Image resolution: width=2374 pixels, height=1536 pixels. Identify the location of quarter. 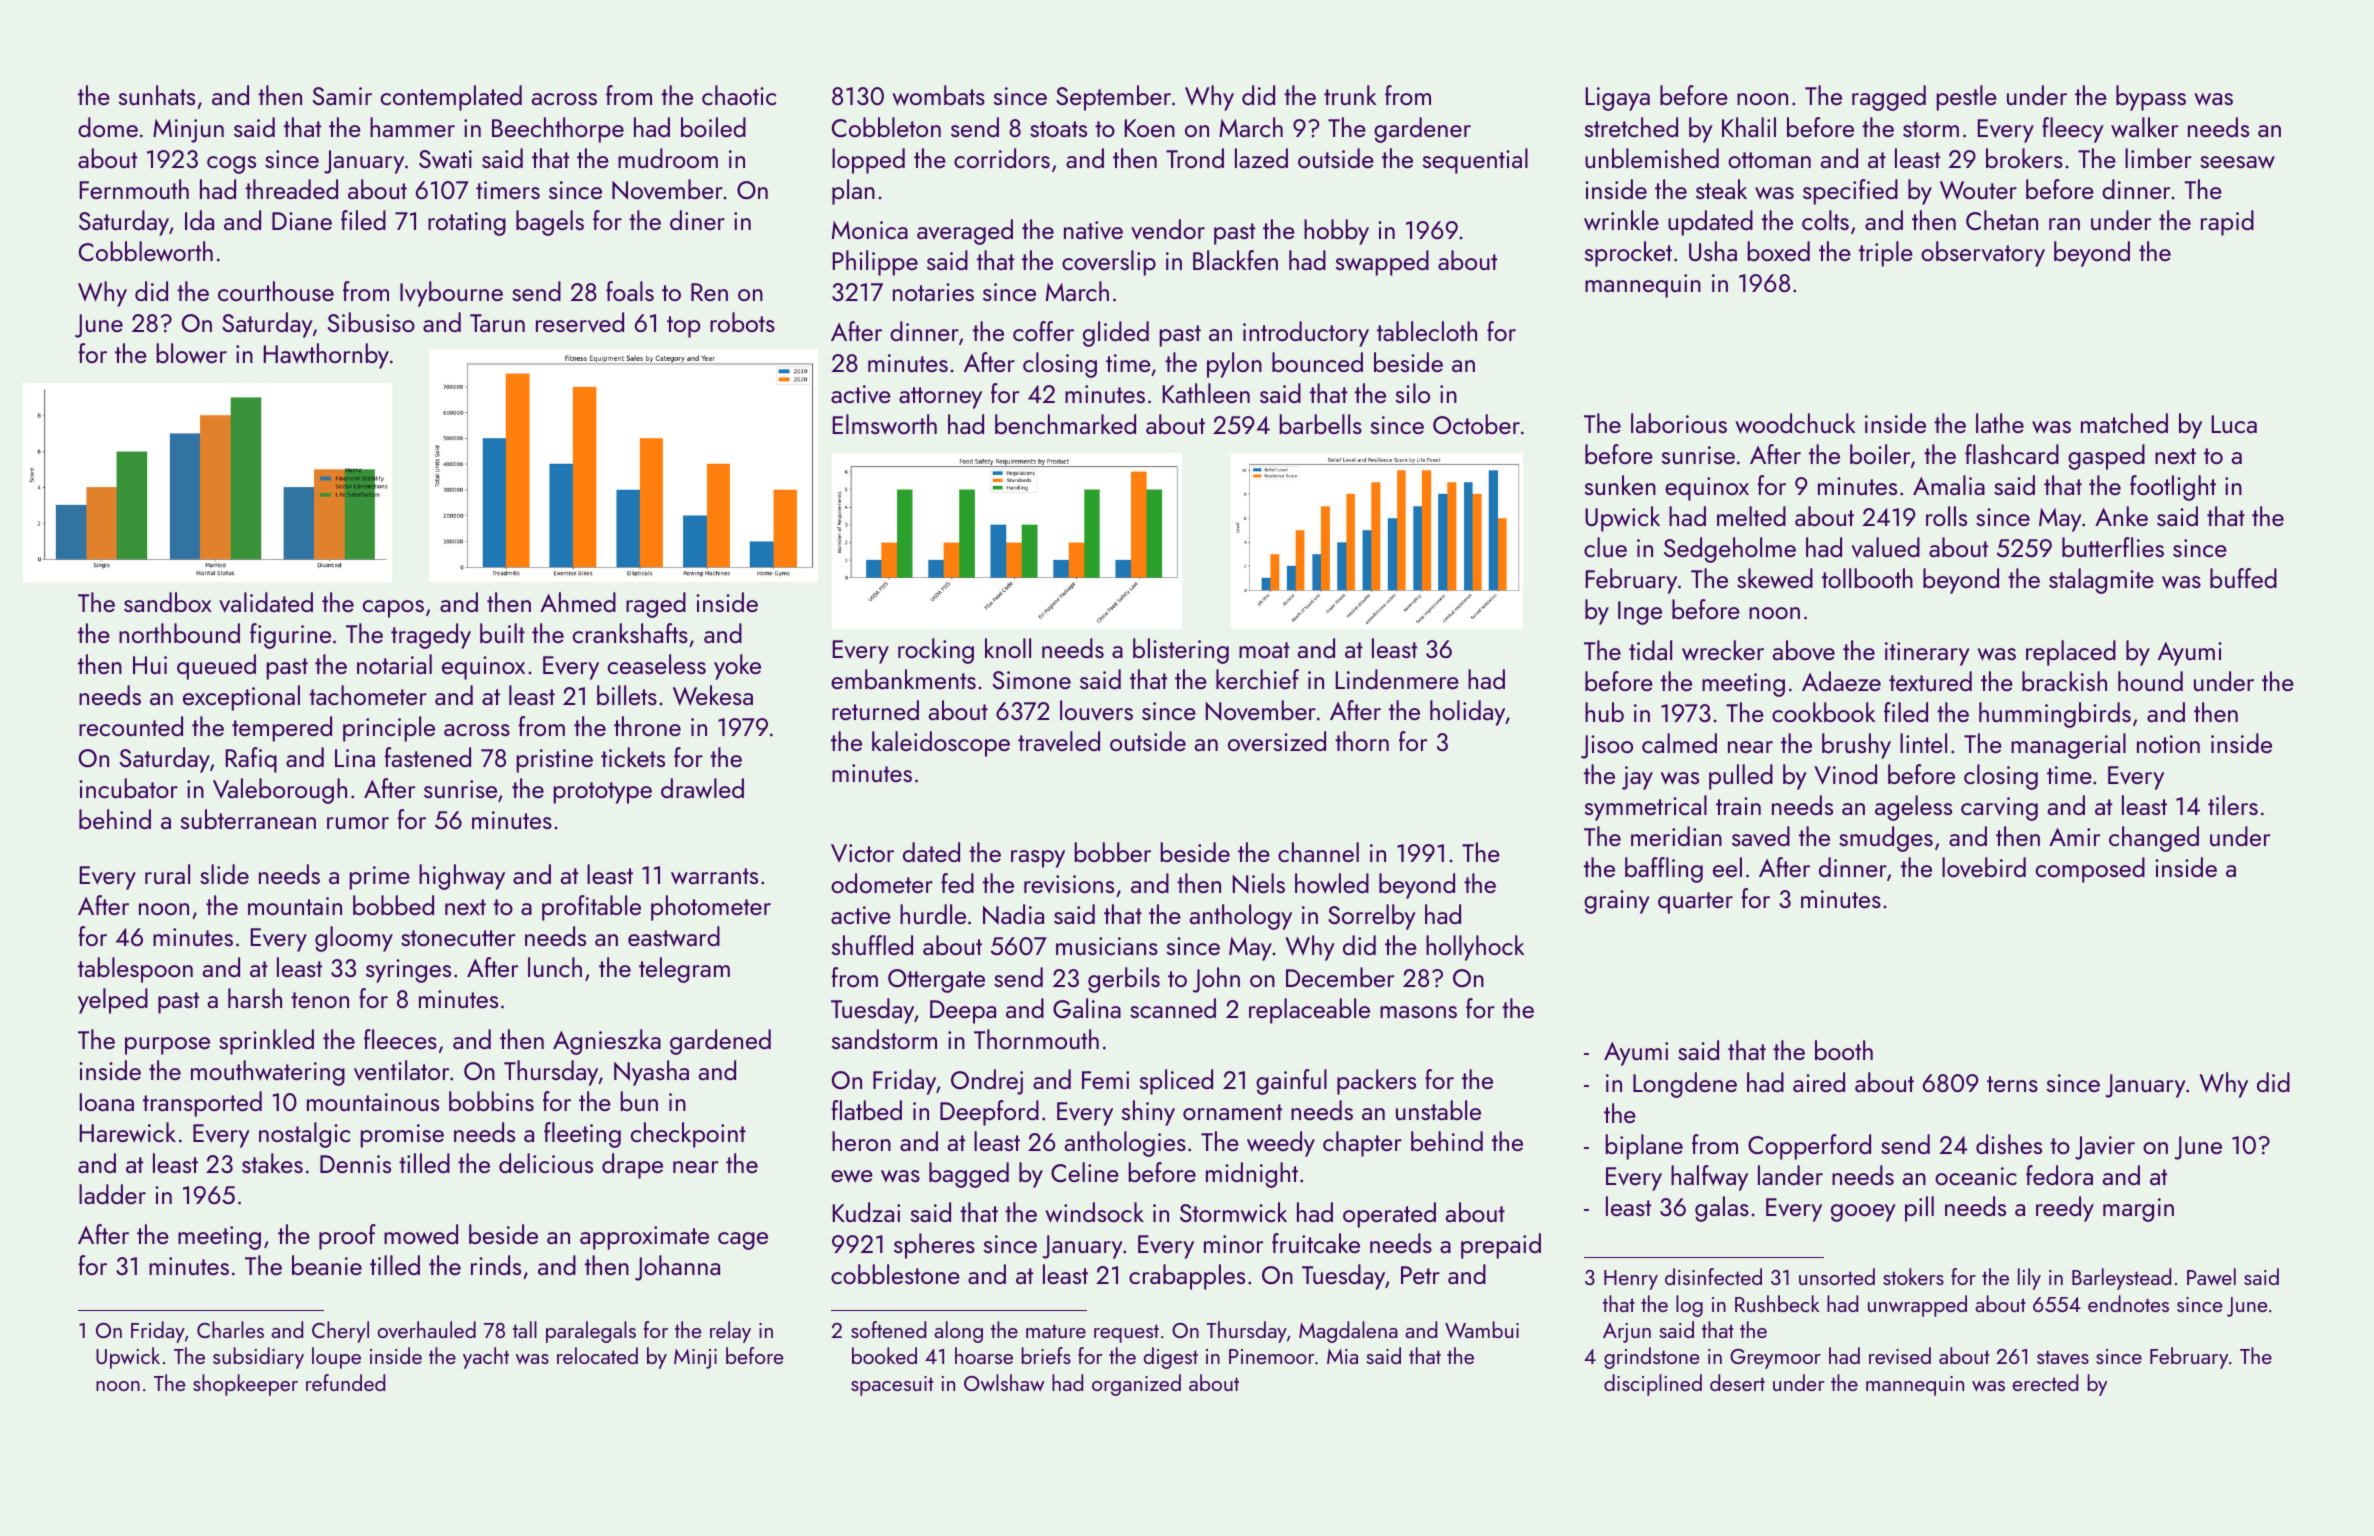
(1695, 903).
